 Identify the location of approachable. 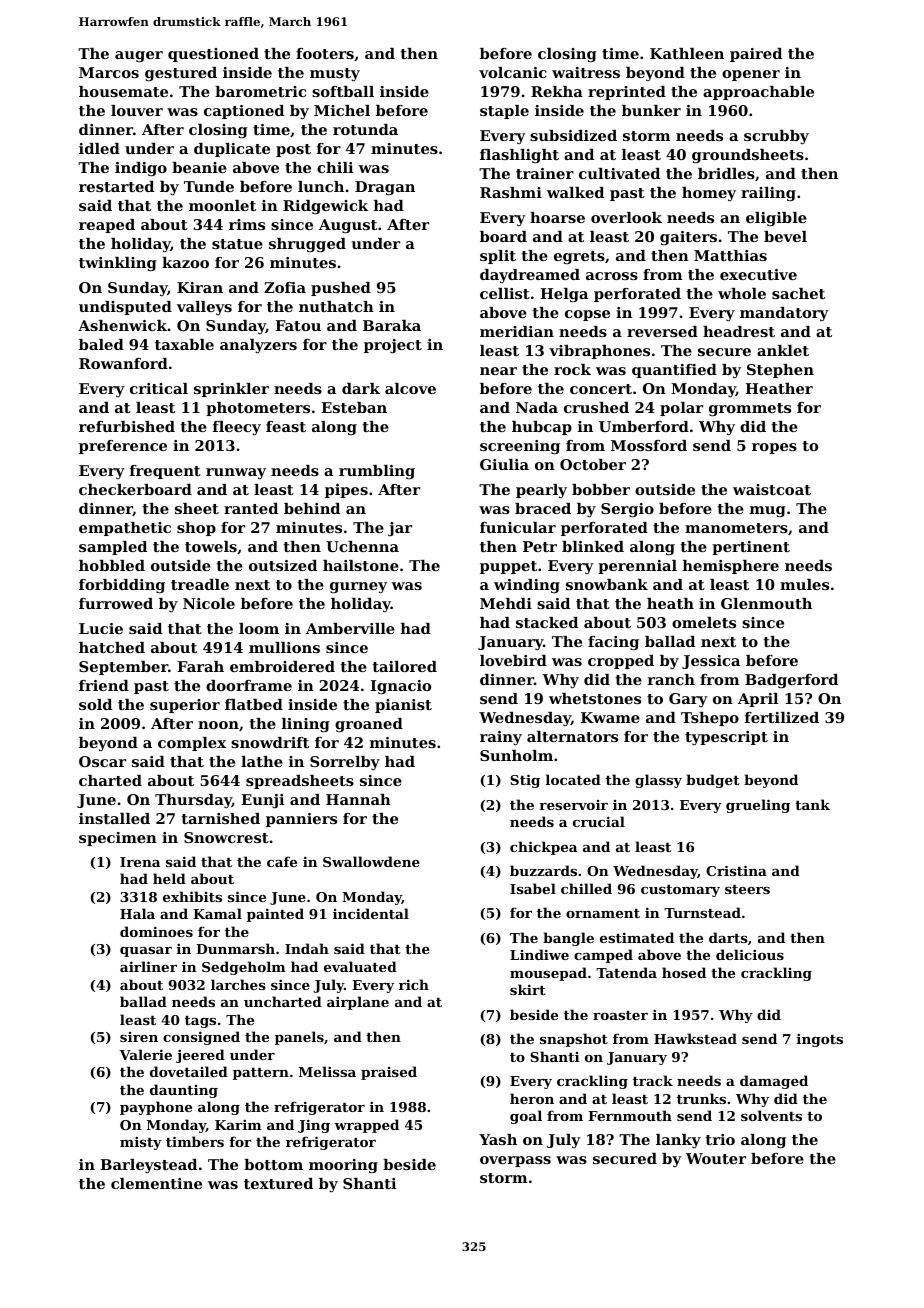
(758, 93).
